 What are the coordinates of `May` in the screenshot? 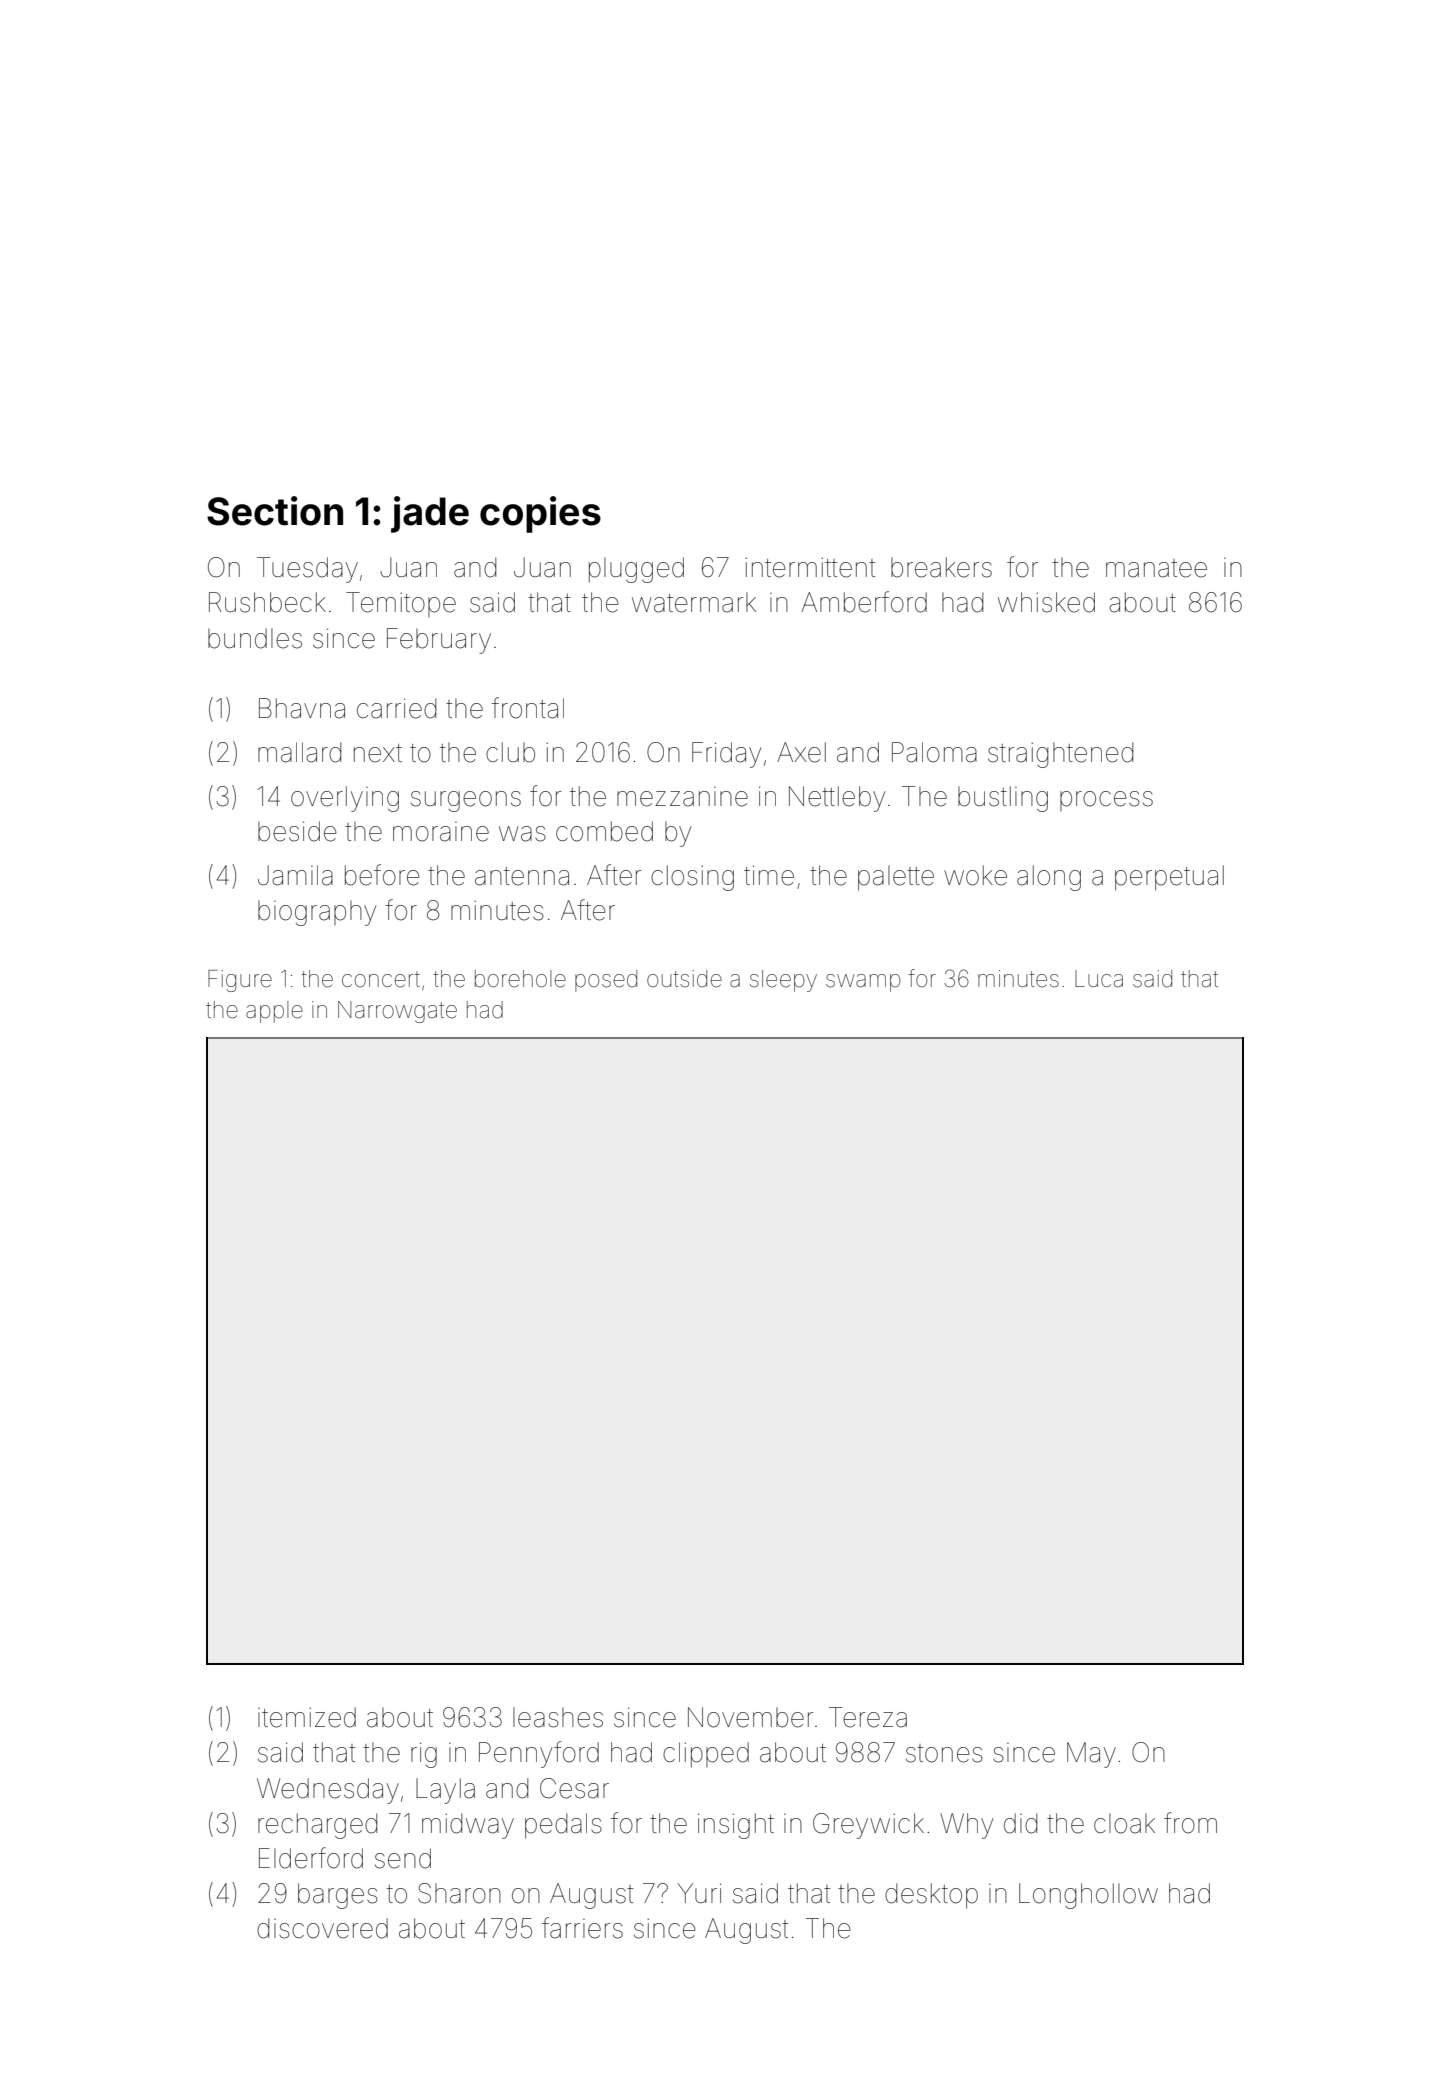 It's located at (1091, 1755).
